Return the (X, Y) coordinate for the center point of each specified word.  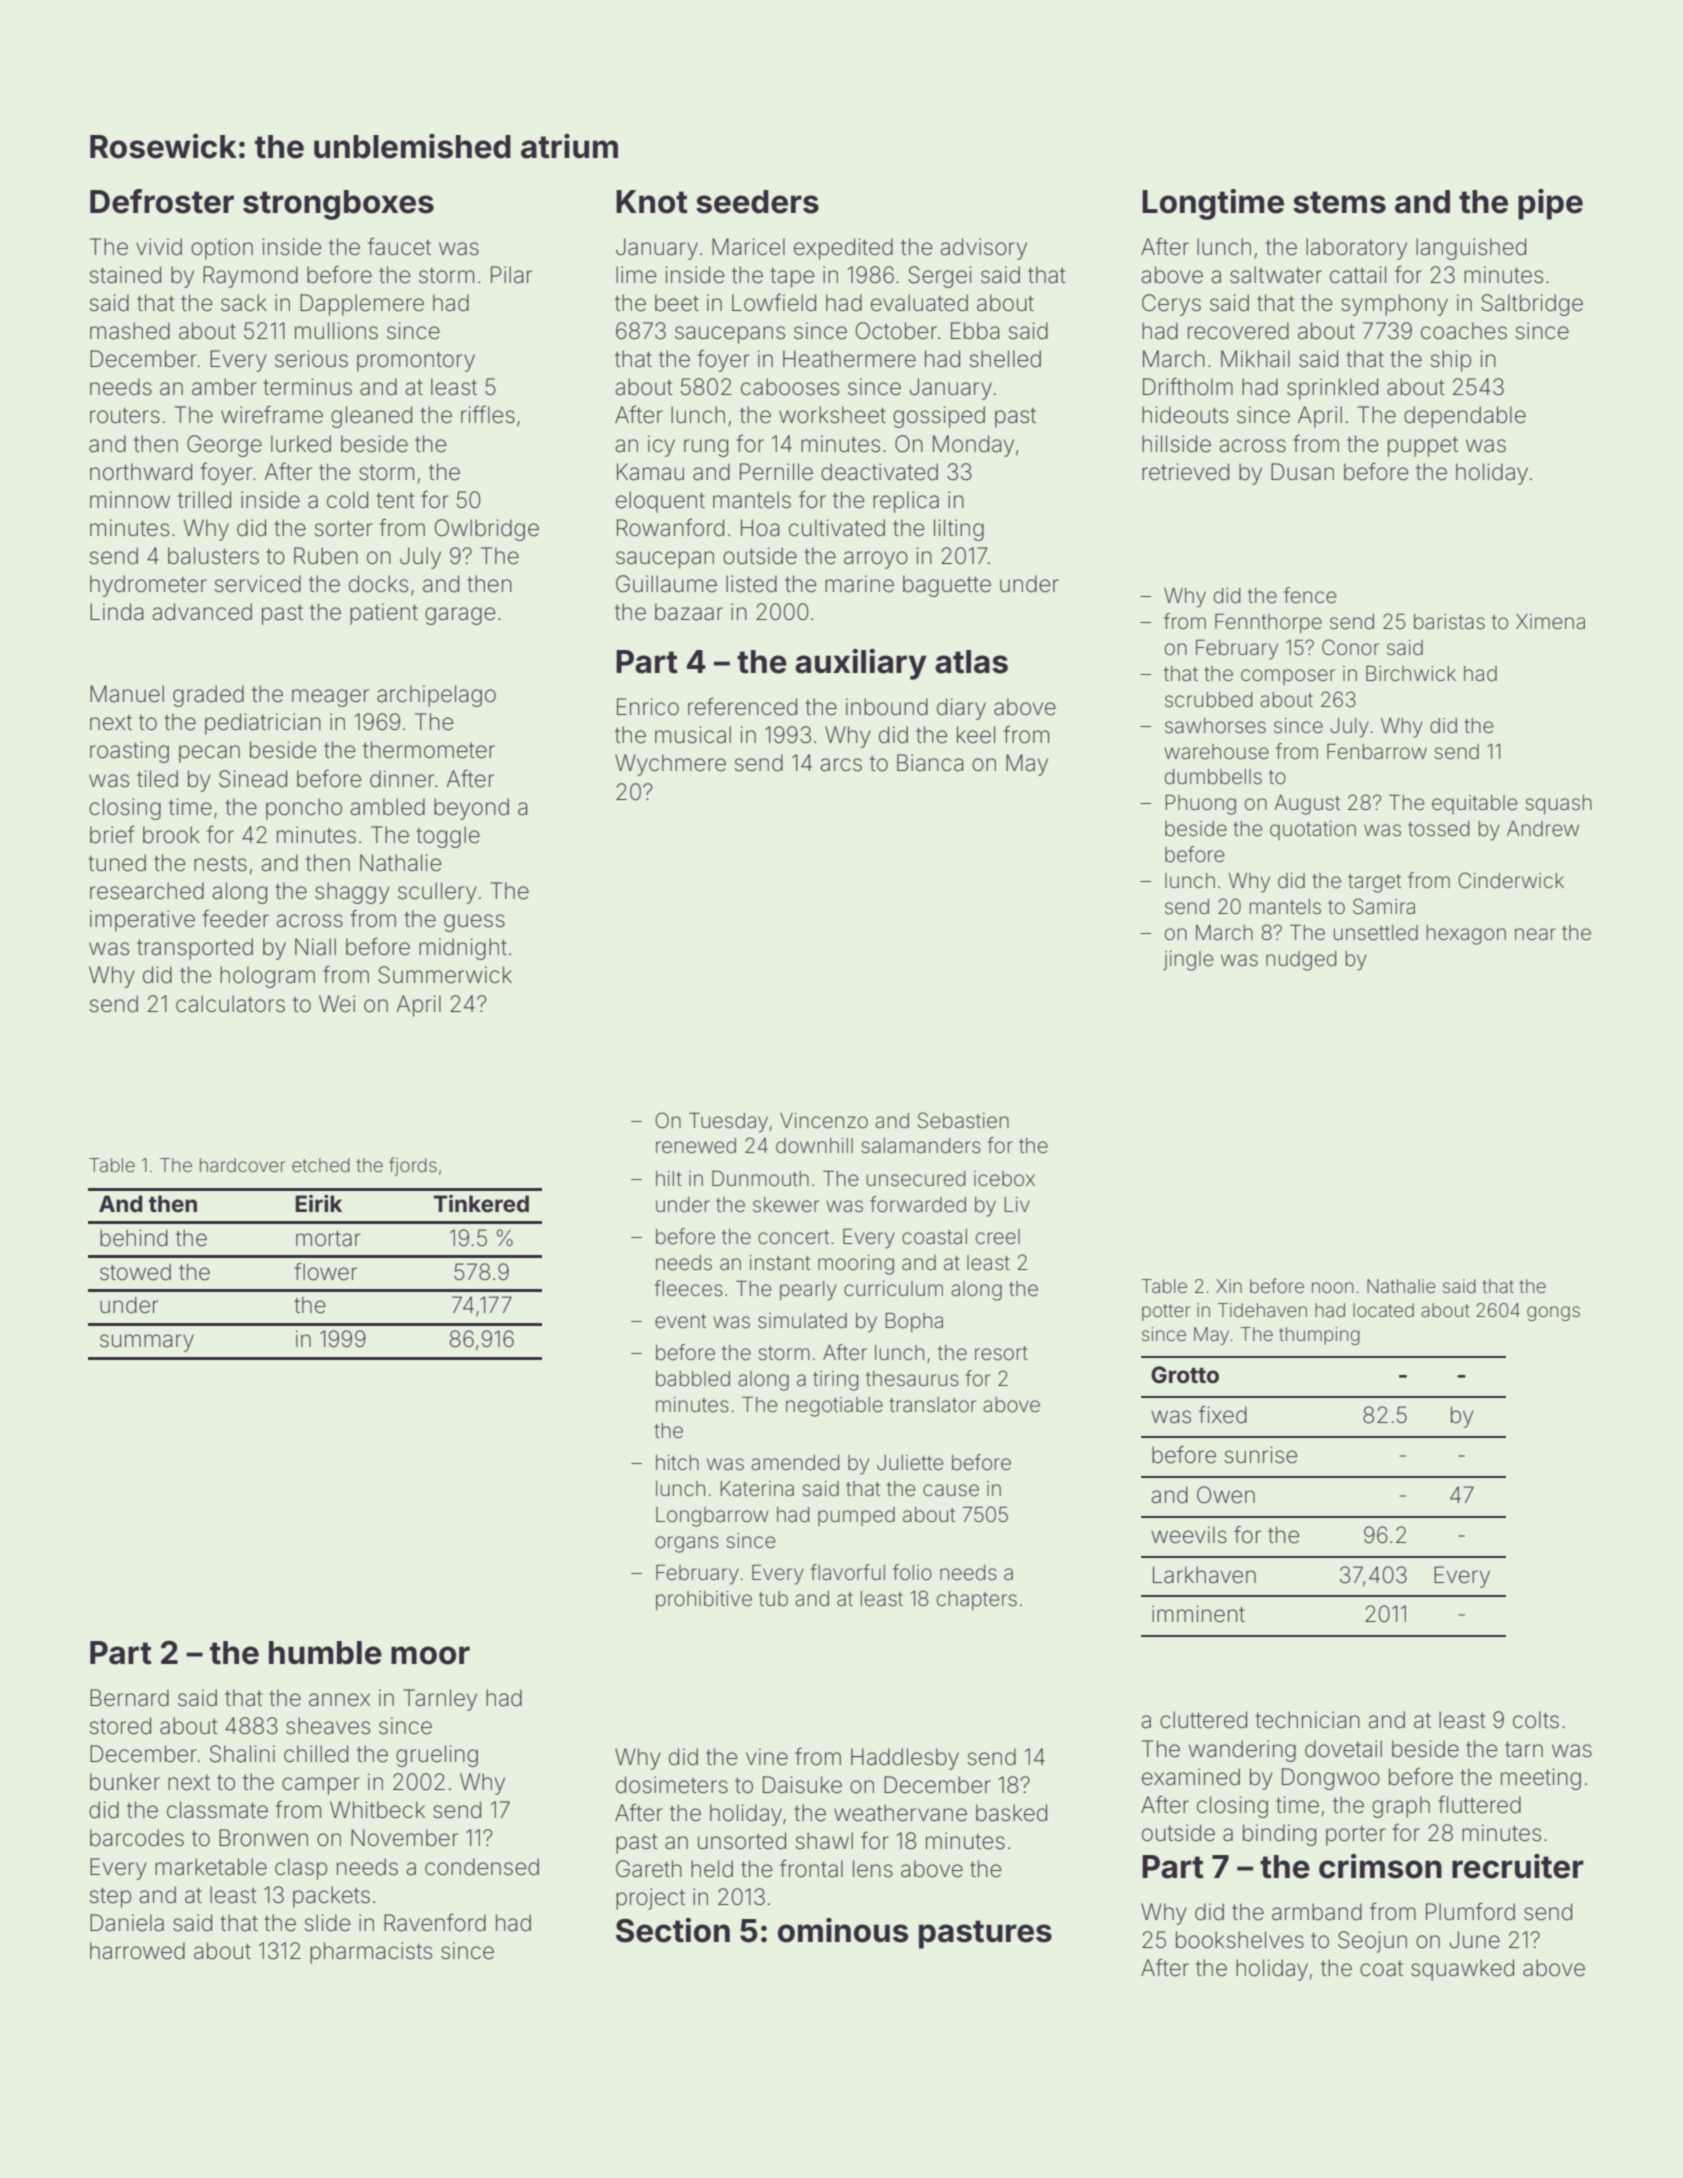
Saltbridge (1532, 305)
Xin (1229, 1286)
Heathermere (849, 359)
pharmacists (371, 1953)
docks (378, 584)
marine (859, 584)
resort (1001, 1353)
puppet (1423, 447)
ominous (843, 1930)
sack (244, 303)
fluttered (1479, 1805)
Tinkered (481, 1203)
